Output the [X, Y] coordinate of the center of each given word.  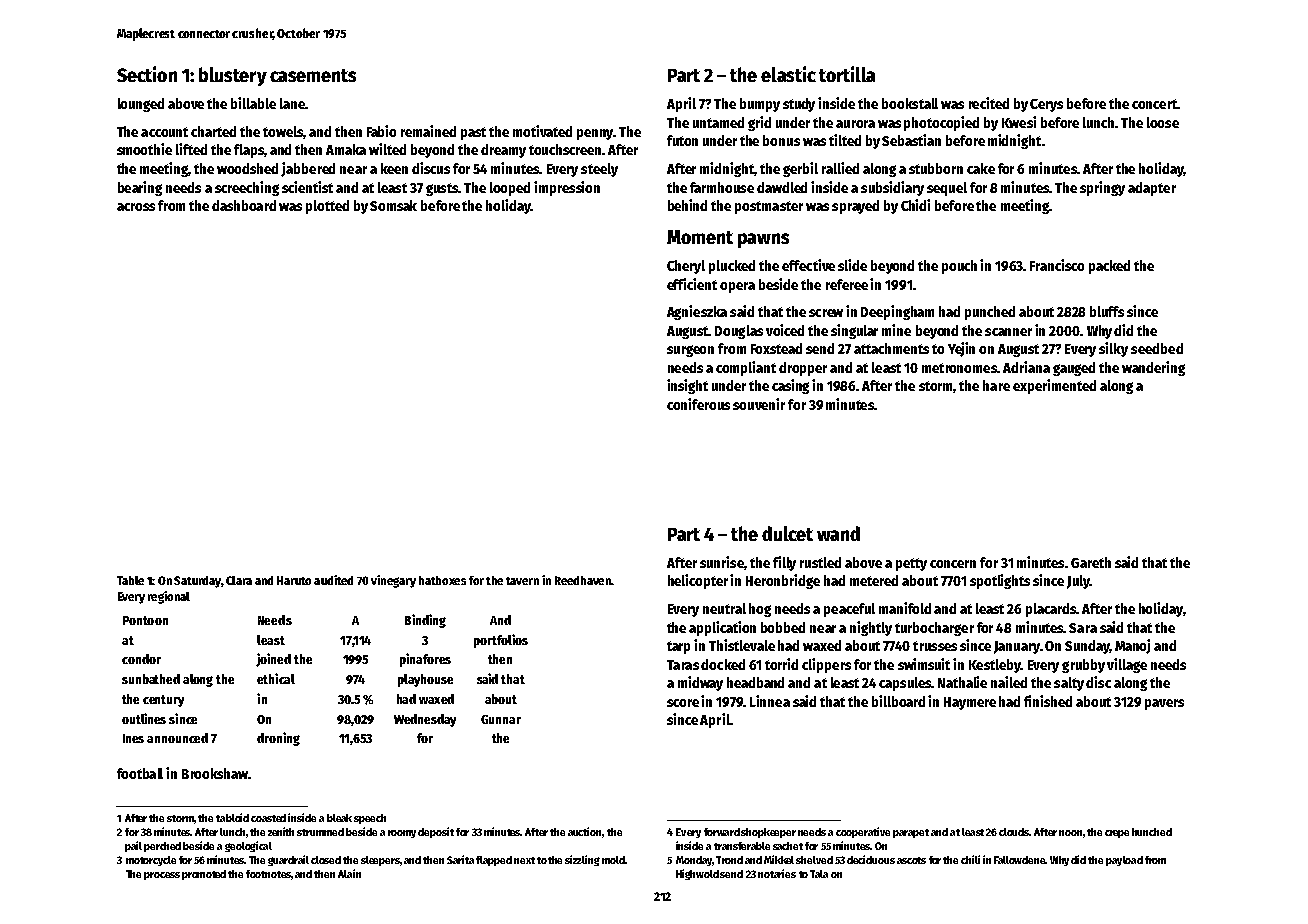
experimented [1054, 386]
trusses [935, 646]
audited [333, 580]
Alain [349, 873]
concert [1154, 104]
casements [313, 75]
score [683, 703]
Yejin [961, 349]
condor [141, 659]
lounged [141, 105]
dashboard [244, 205]
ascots [911, 860]
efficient [692, 284]
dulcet [787, 533]
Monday [694, 861]
